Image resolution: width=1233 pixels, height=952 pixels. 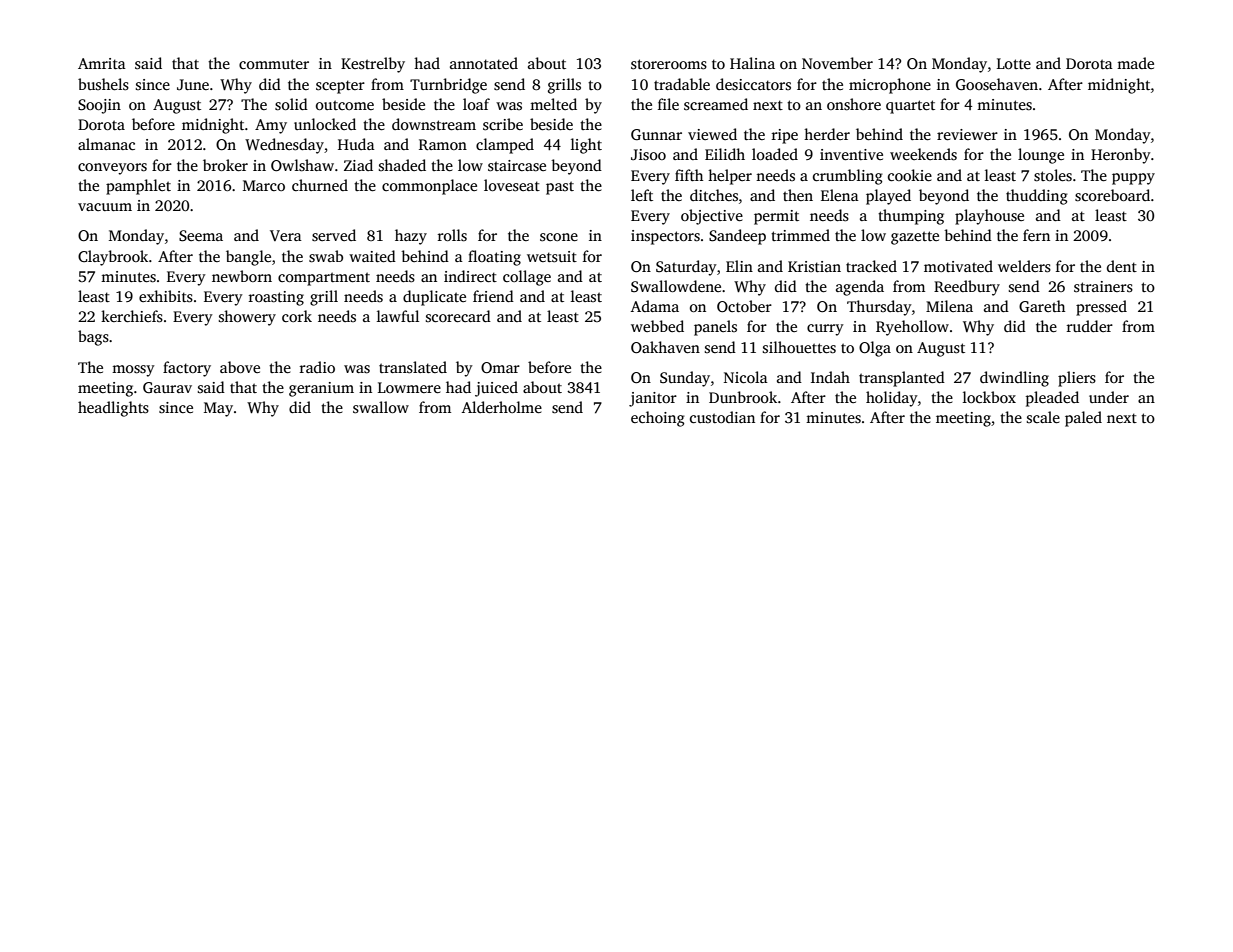 What do you see at coordinates (958, 266) in the screenshot?
I see `motivated` at bounding box center [958, 266].
